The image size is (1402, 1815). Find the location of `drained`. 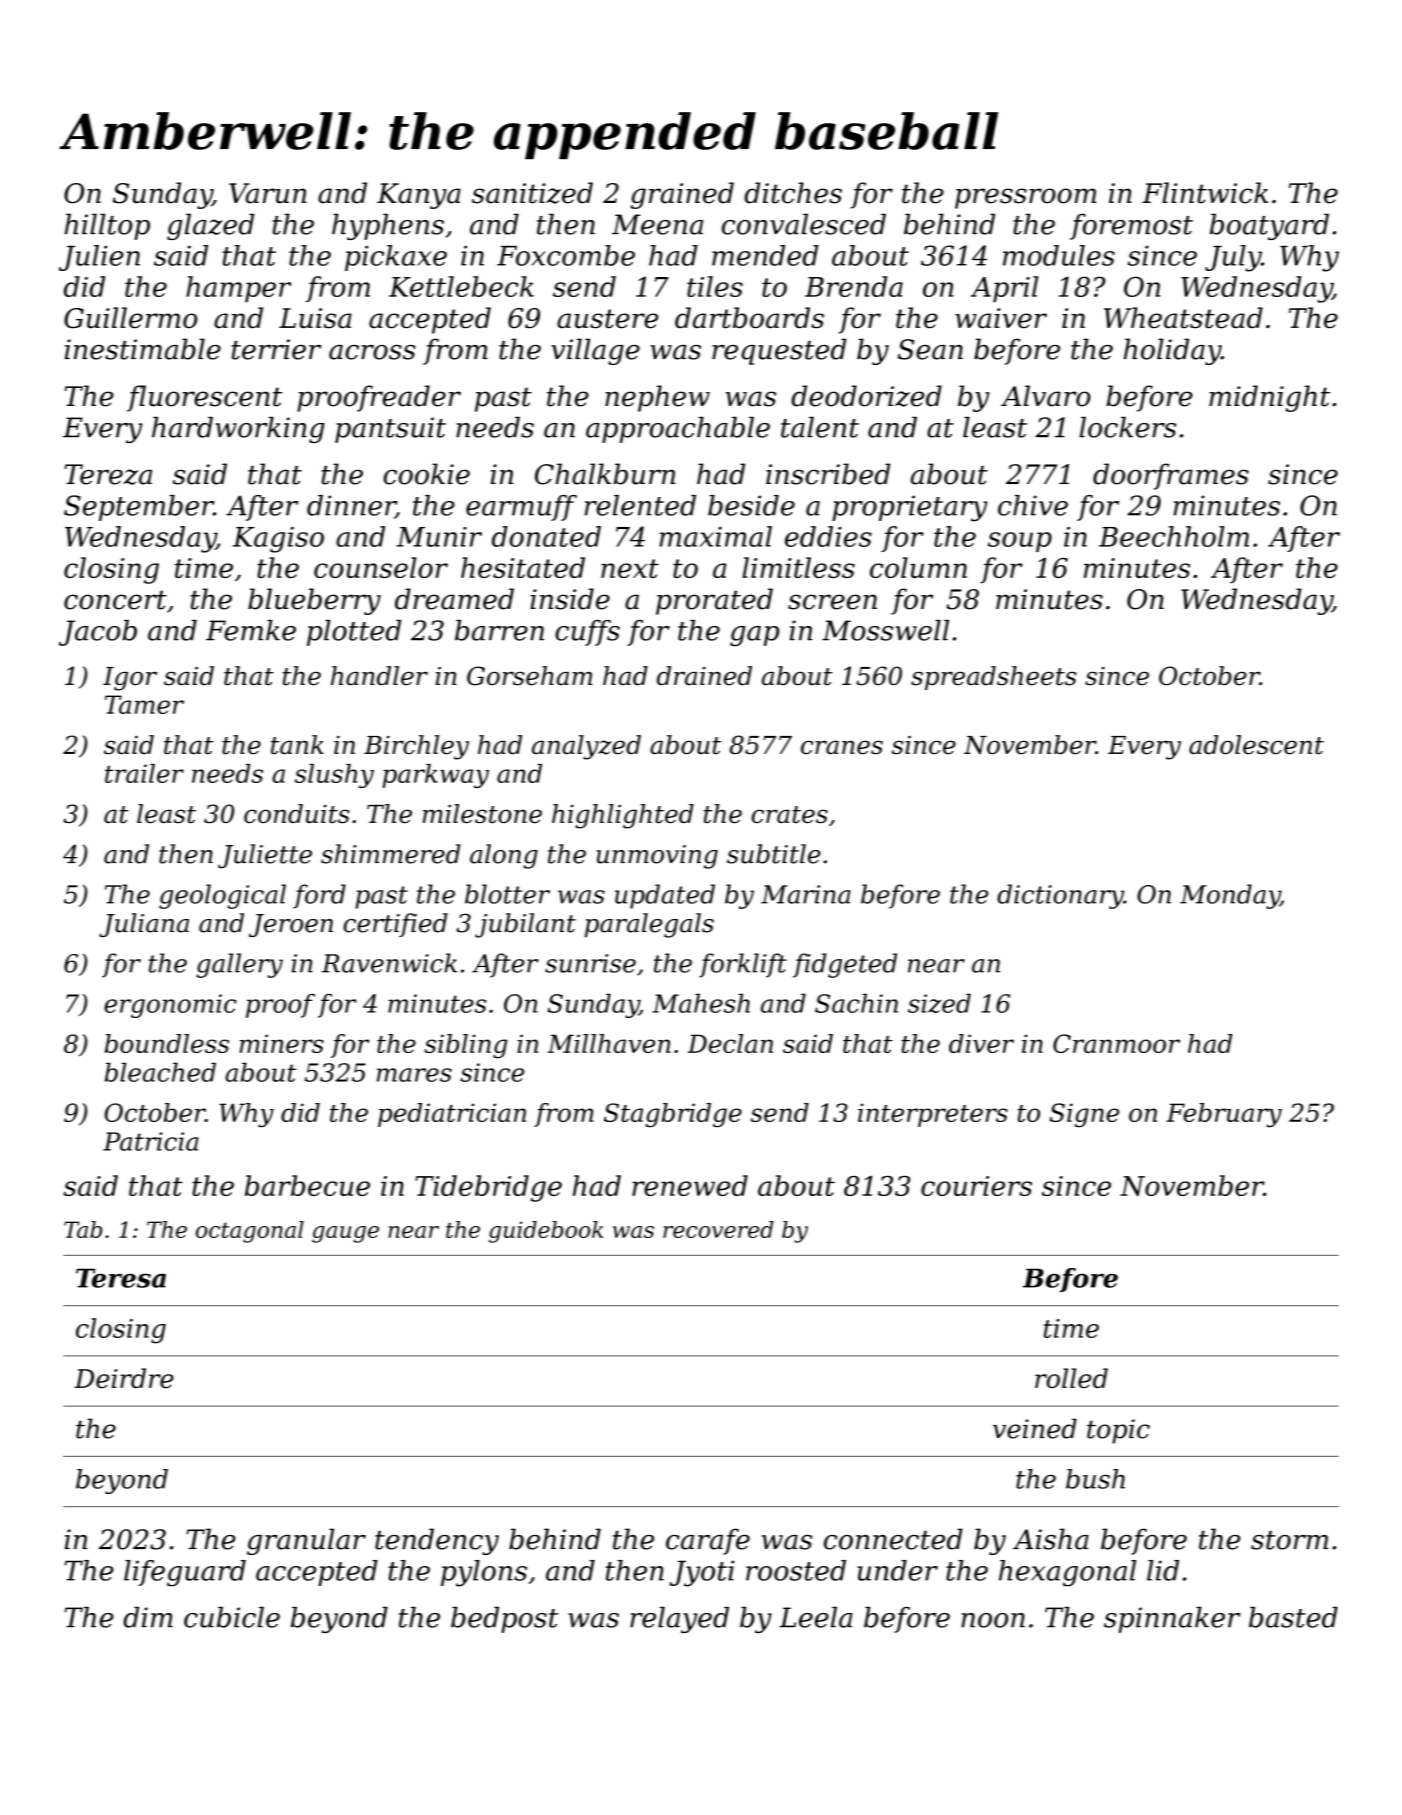

drained is located at coordinates (704, 676).
